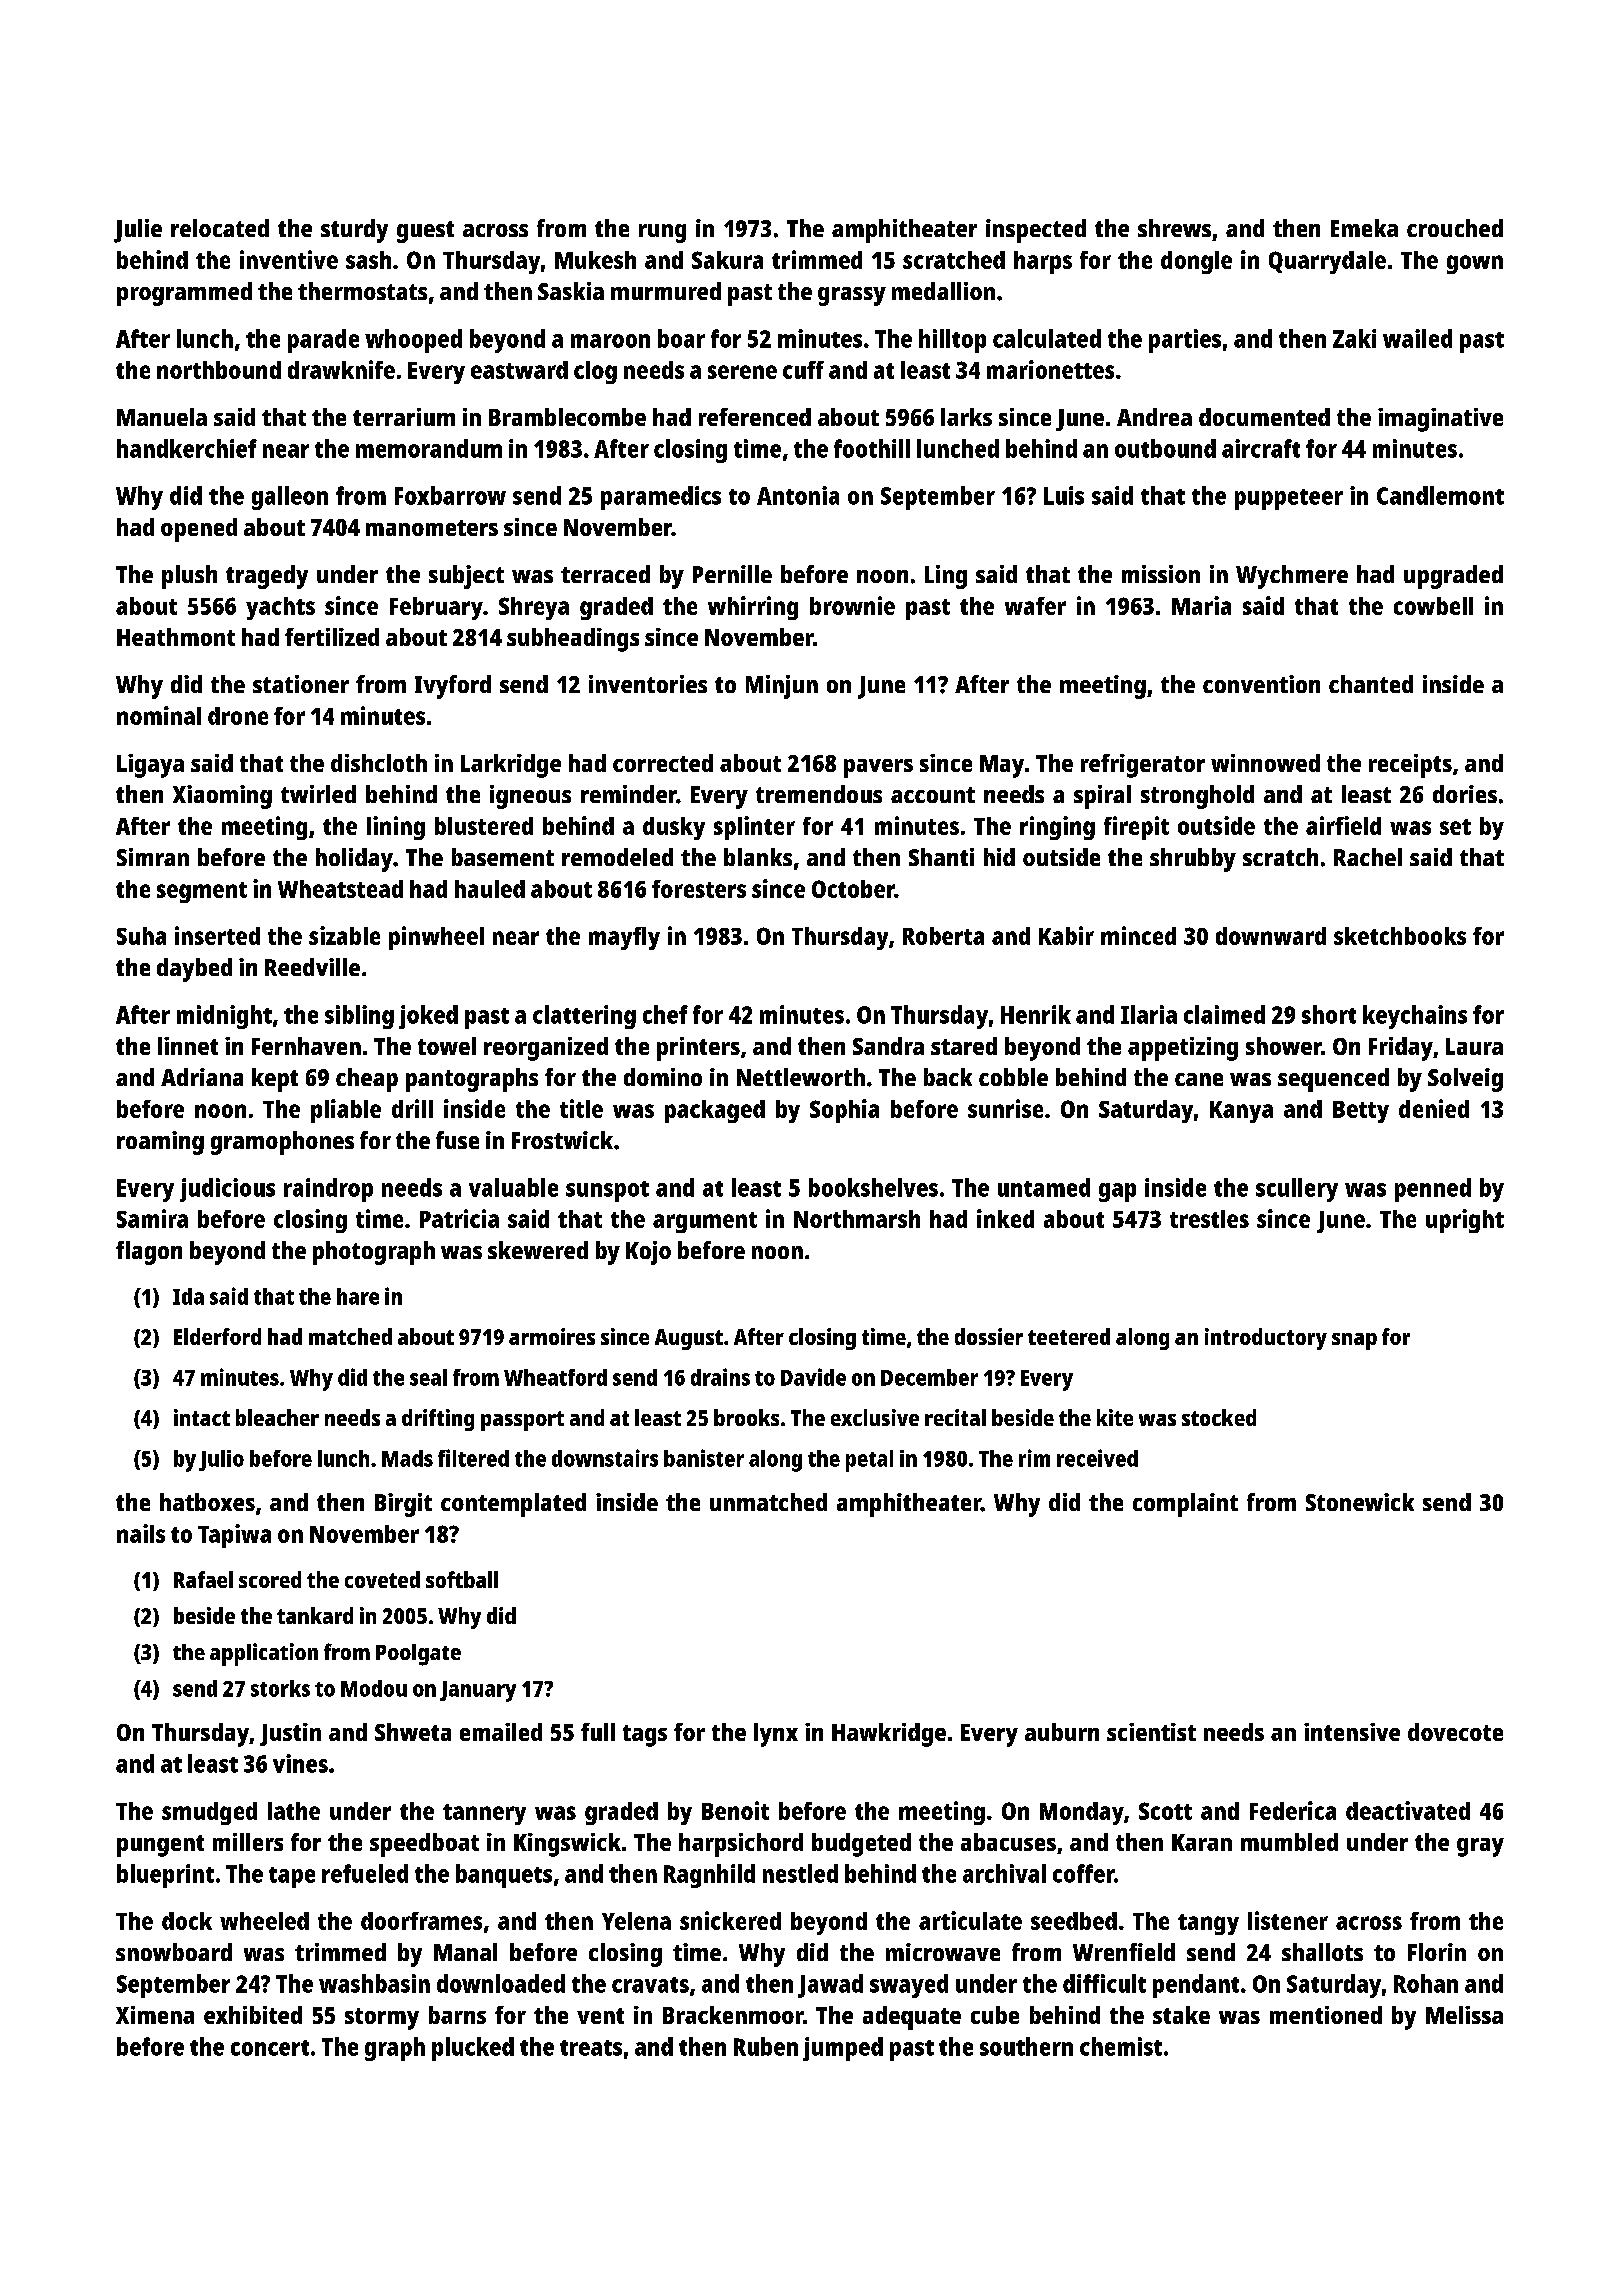  What do you see at coordinates (1241, 1112) in the page?
I see `Kanya` at bounding box center [1241, 1112].
